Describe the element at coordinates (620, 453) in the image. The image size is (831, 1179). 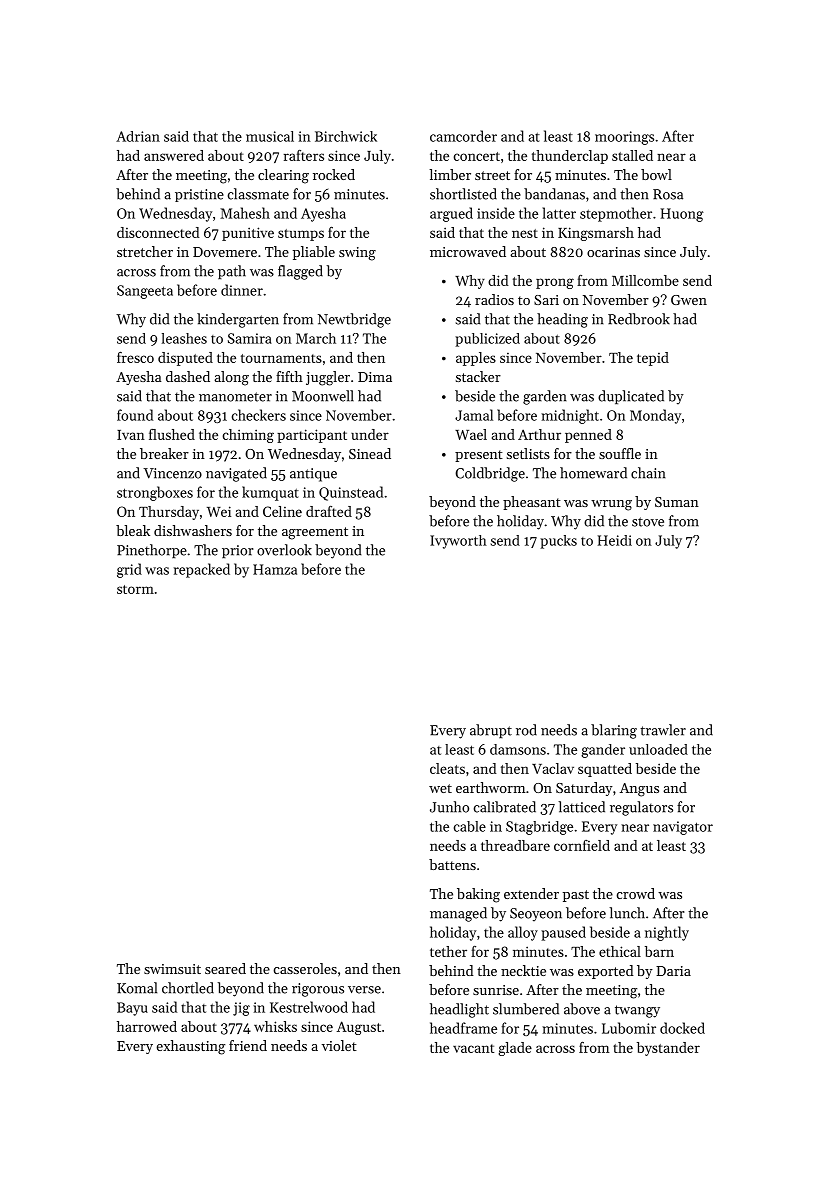
I see `souffle` at that location.
